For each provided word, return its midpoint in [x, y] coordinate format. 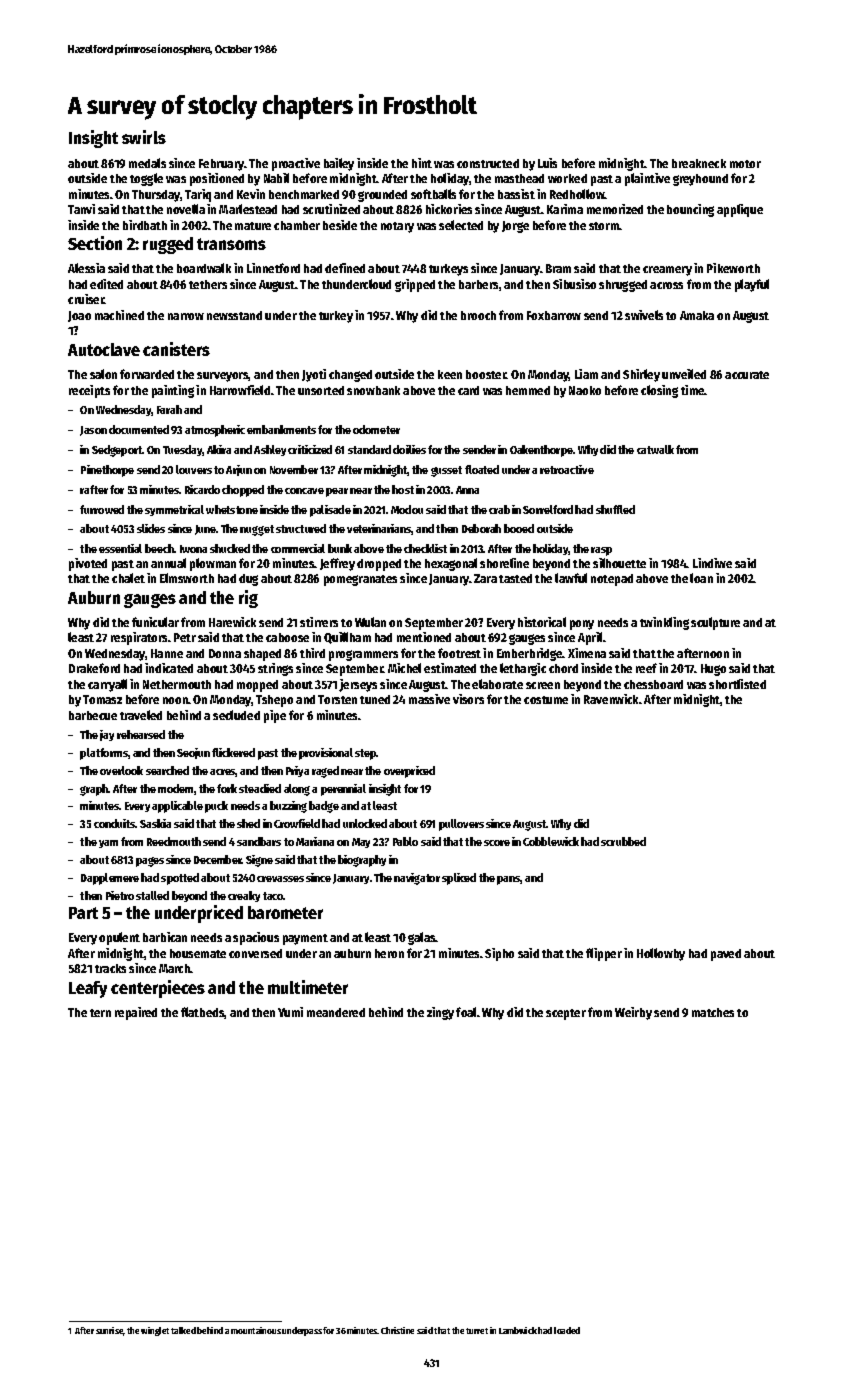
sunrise [110, 1331]
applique [740, 210]
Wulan [370, 622]
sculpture [715, 623]
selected [461, 225]
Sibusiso [574, 284]
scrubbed [623, 841]
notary [397, 227]
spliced [459, 879]
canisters [176, 349]
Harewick [232, 622]
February [222, 165]
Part [83, 913]
